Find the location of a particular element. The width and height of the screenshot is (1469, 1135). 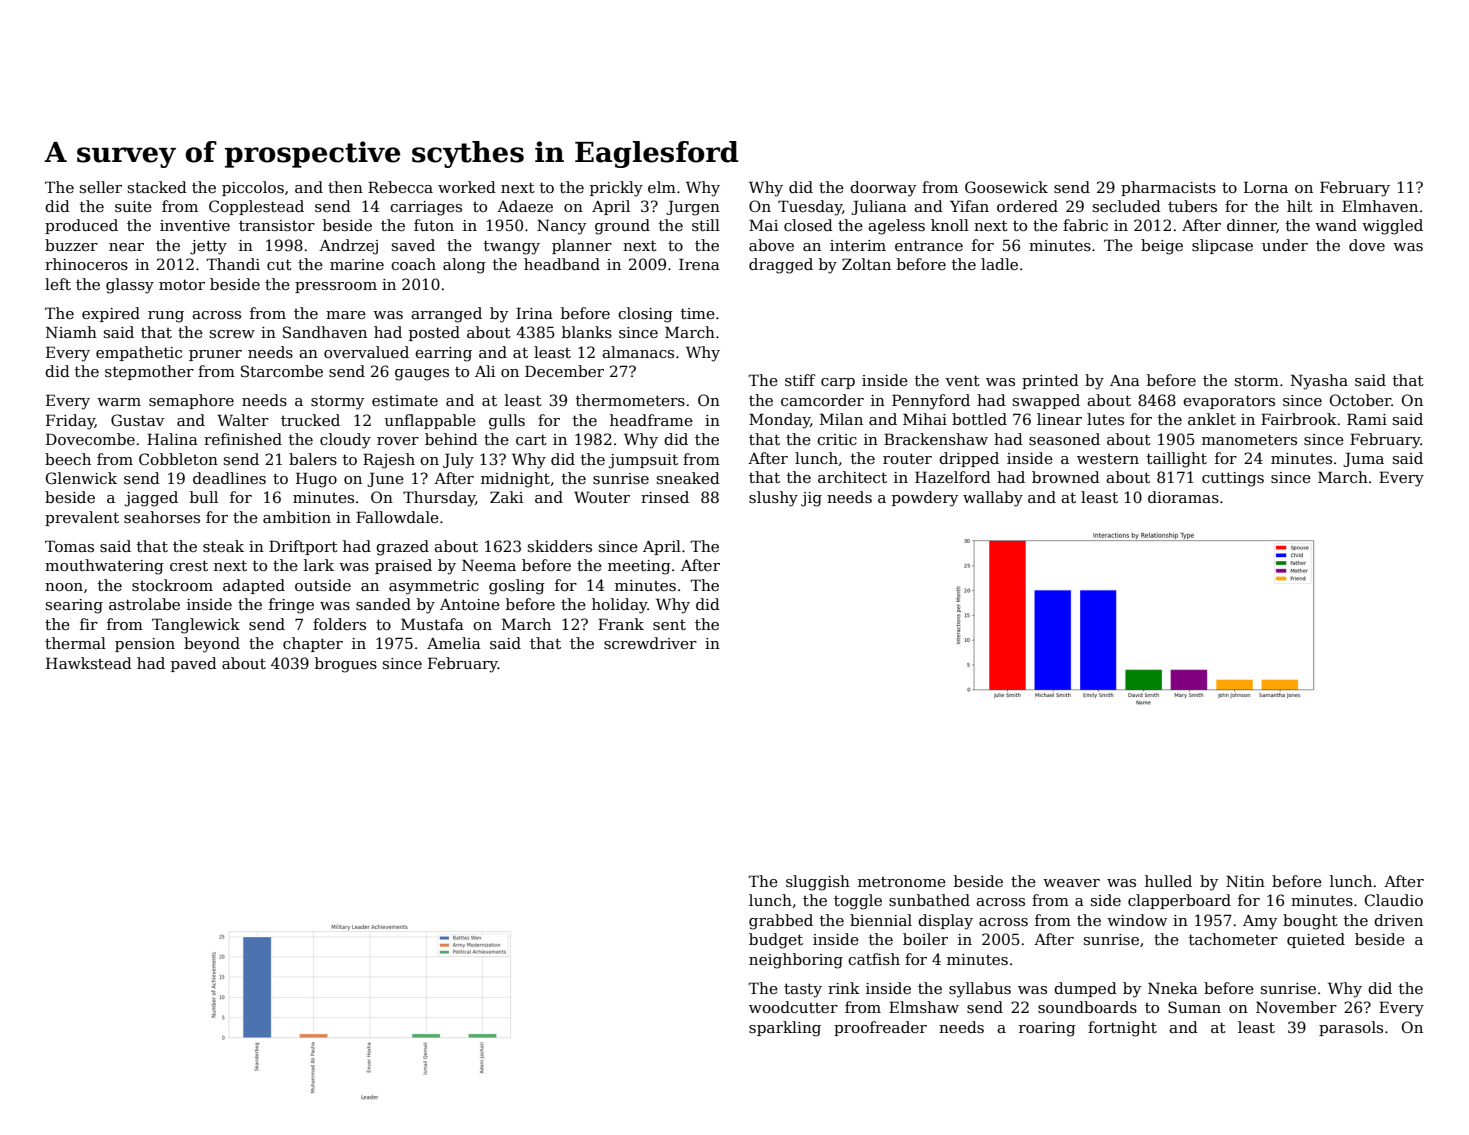

Pennyford is located at coordinates (931, 402).
